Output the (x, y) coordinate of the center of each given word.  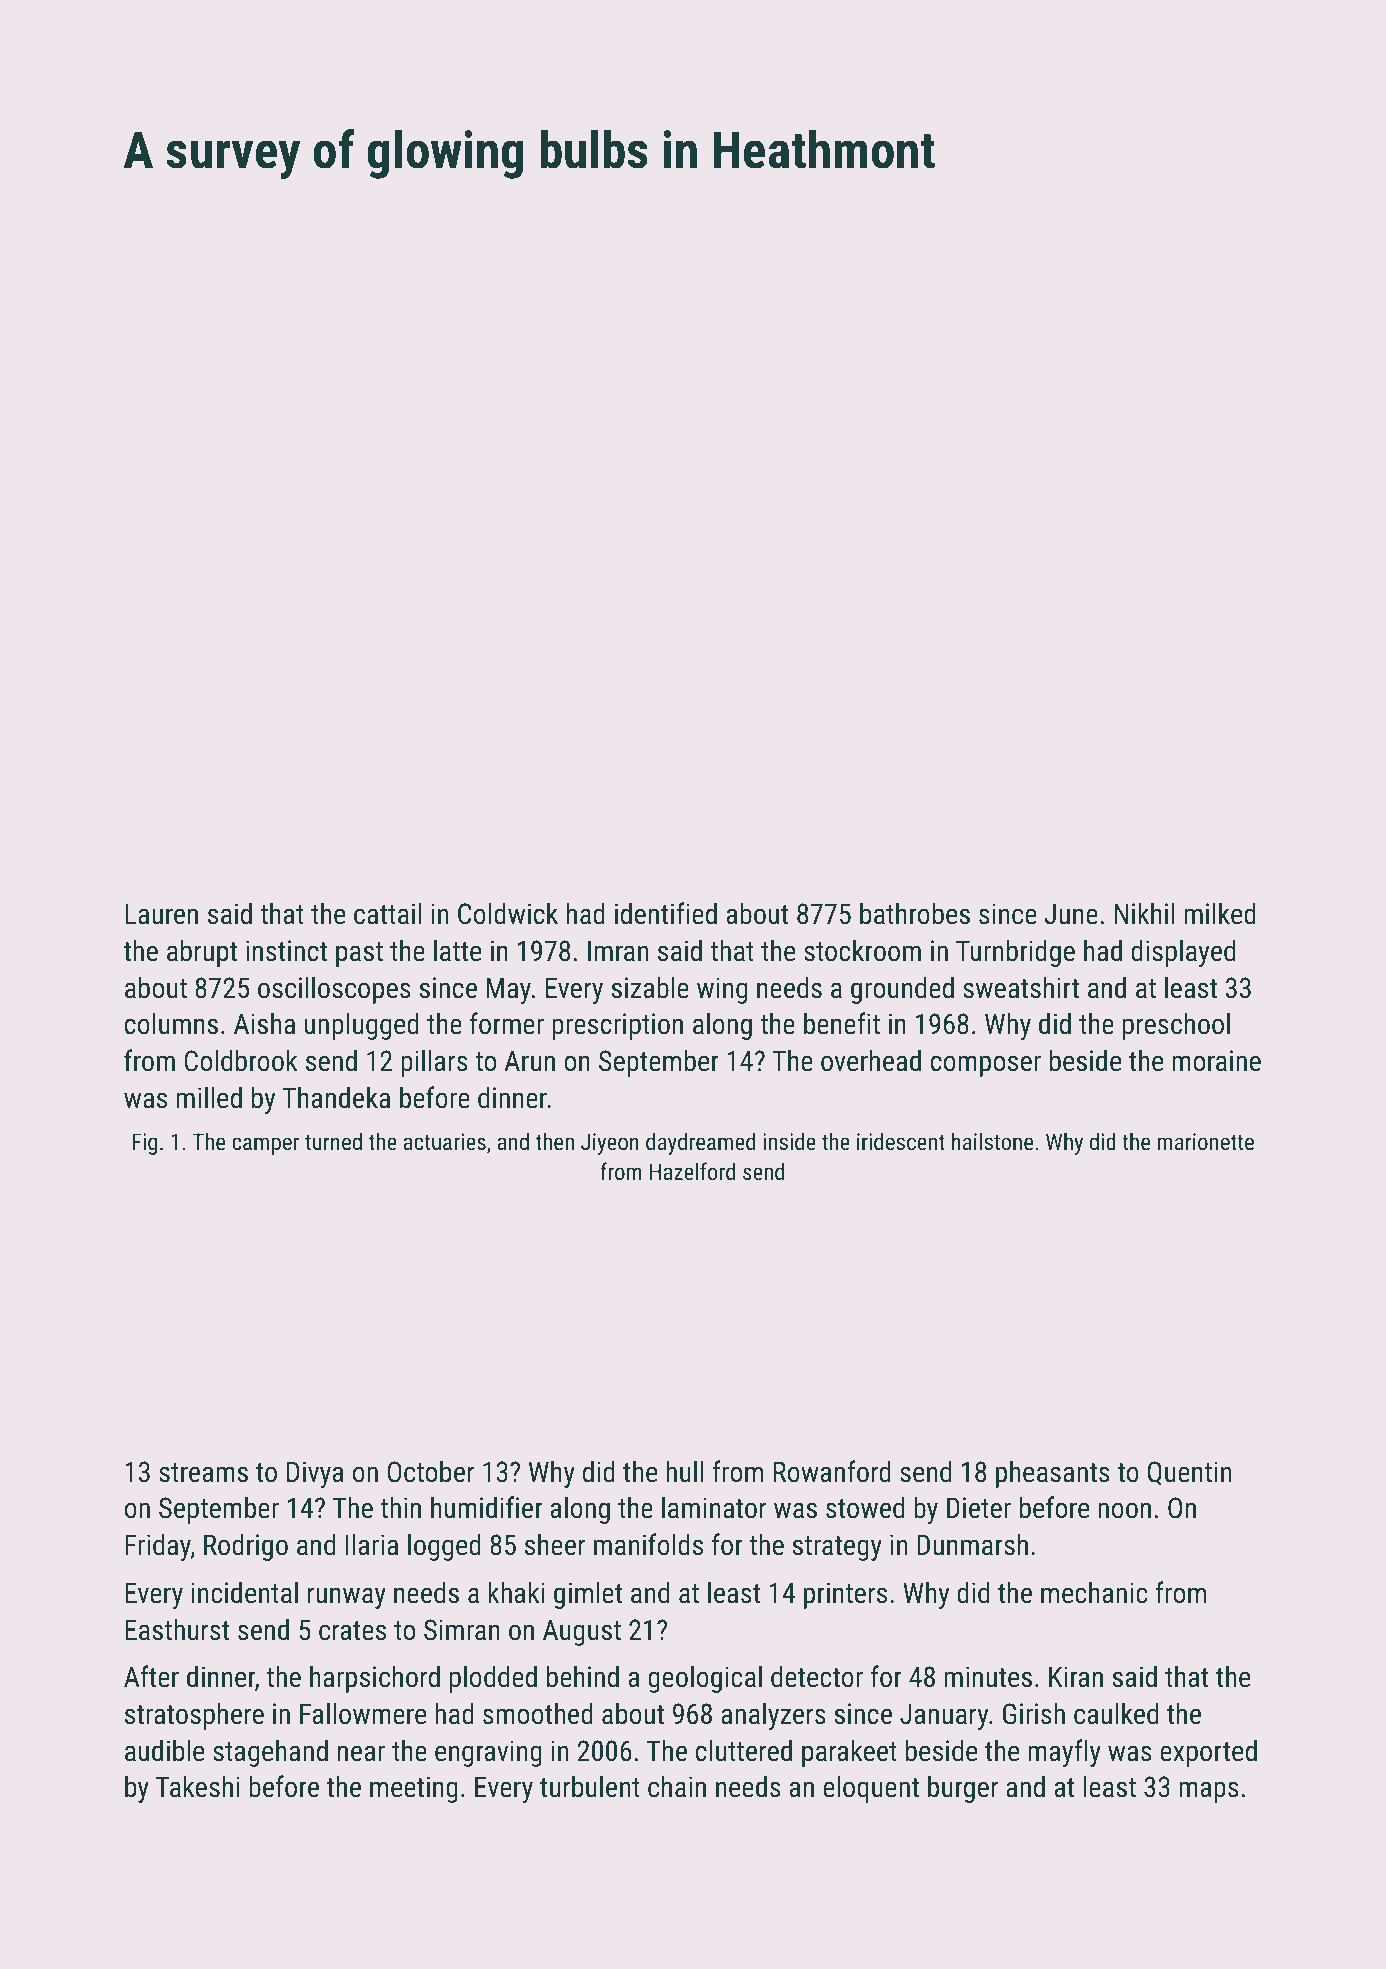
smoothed (538, 1713)
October (430, 1471)
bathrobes (915, 913)
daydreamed (700, 1143)
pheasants (1053, 1474)
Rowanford (832, 1471)
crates (352, 1631)
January (944, 1716)
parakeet (849, 1753)
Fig (145, 1144)
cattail (387, 913)
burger (963, 1789)
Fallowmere (363, 1713)
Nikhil (1145, 913)
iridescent (901, 1141)
